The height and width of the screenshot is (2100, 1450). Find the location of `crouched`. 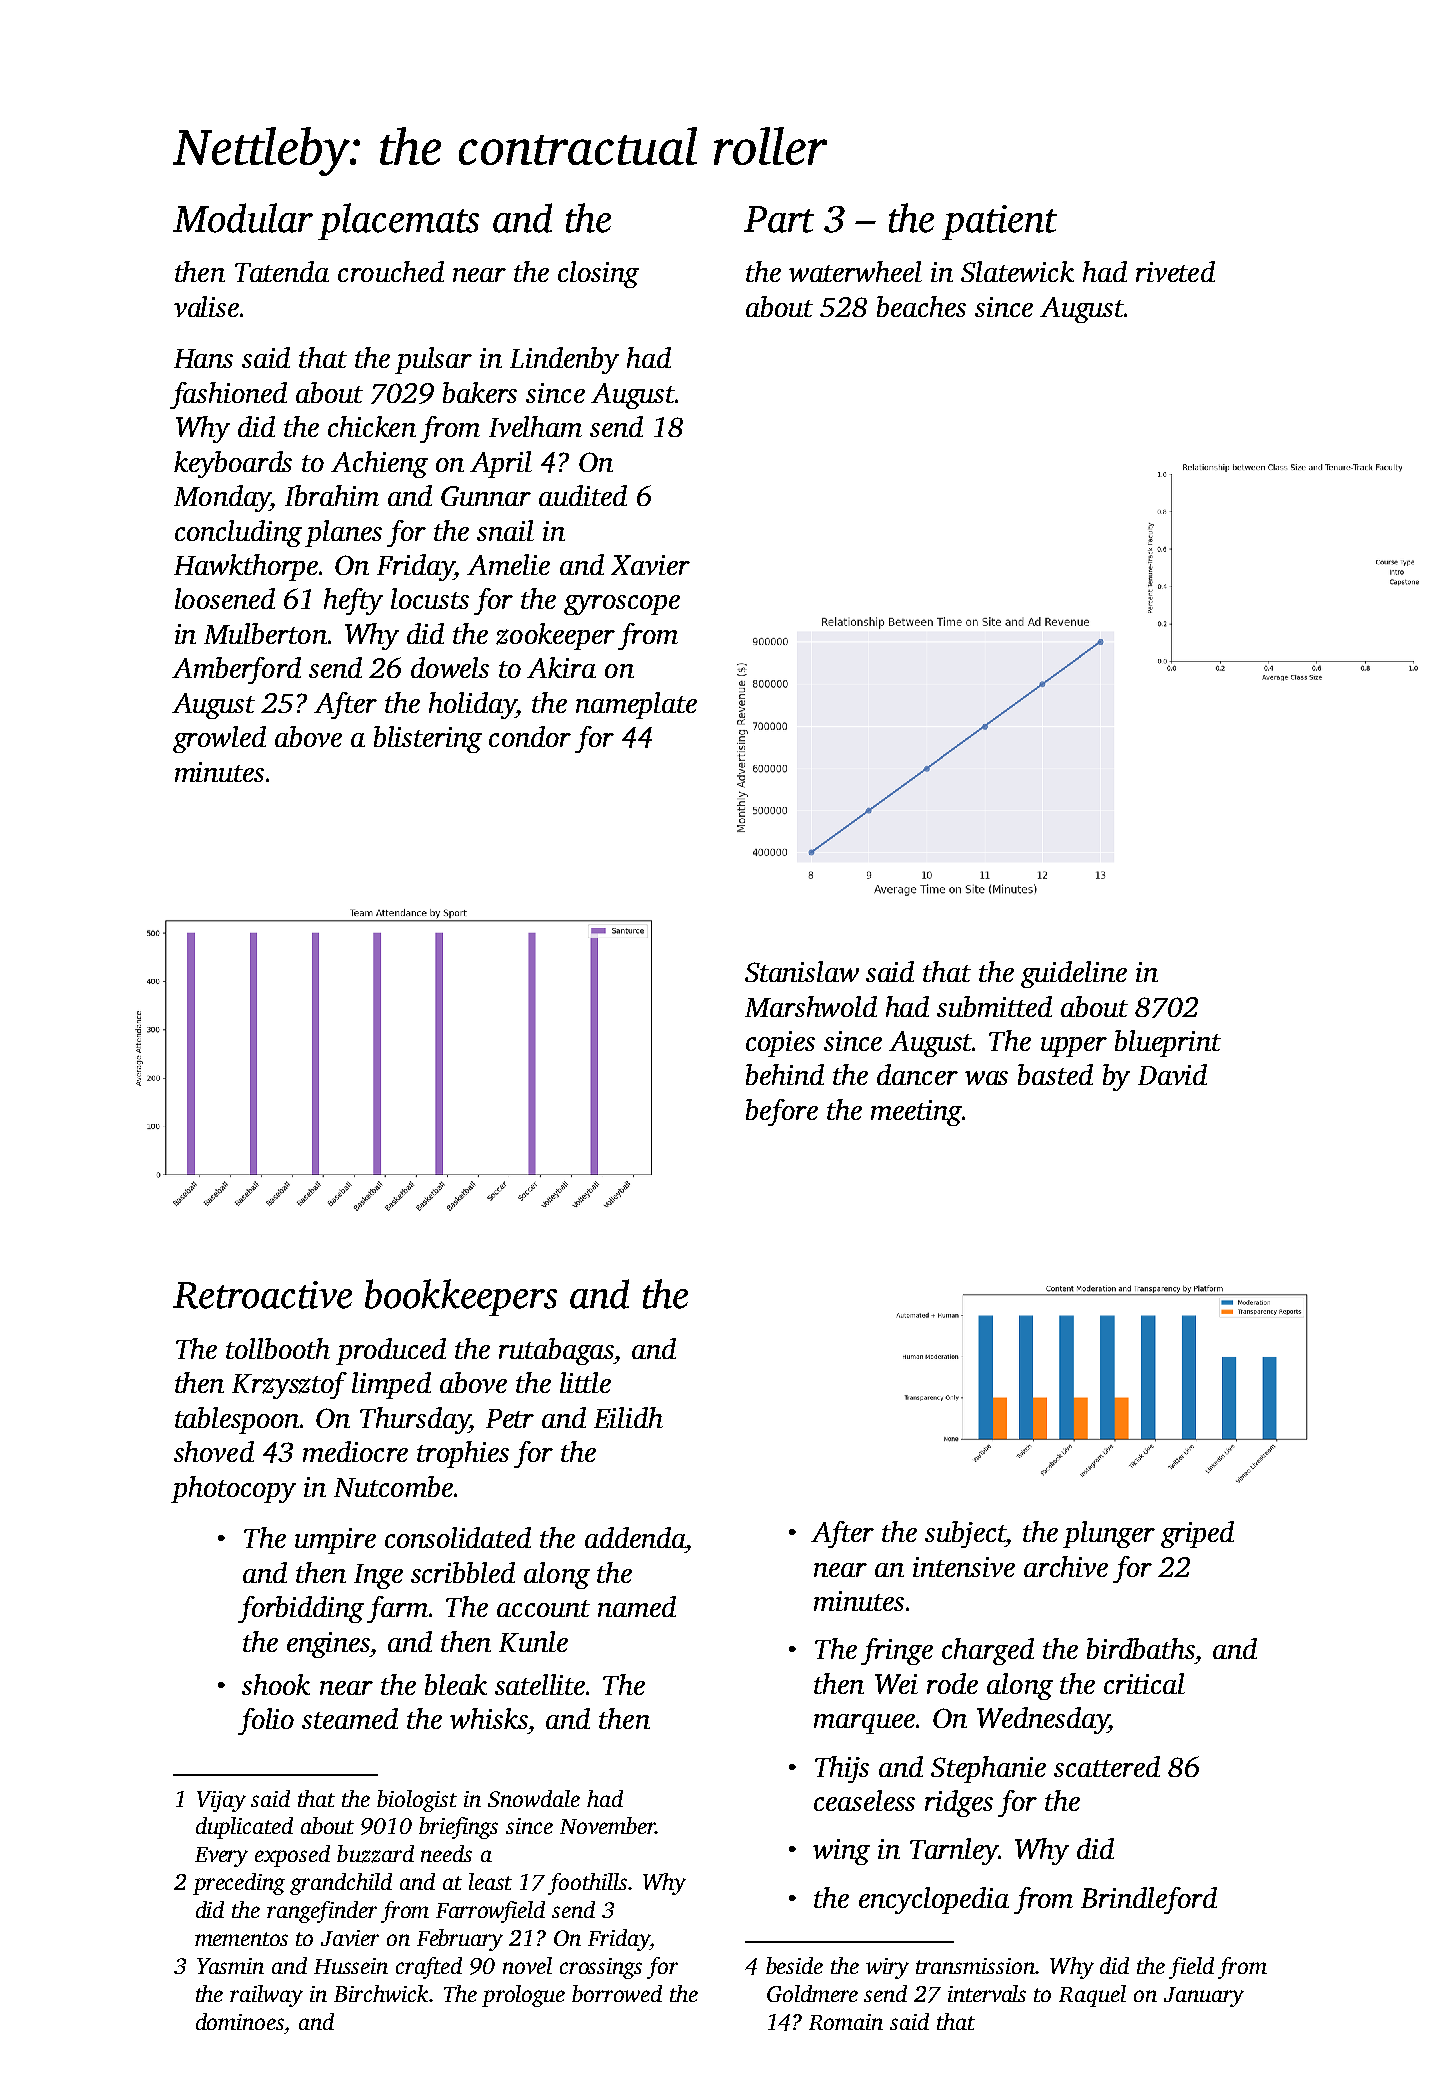

crouched is located at coordinates (391, 271).
